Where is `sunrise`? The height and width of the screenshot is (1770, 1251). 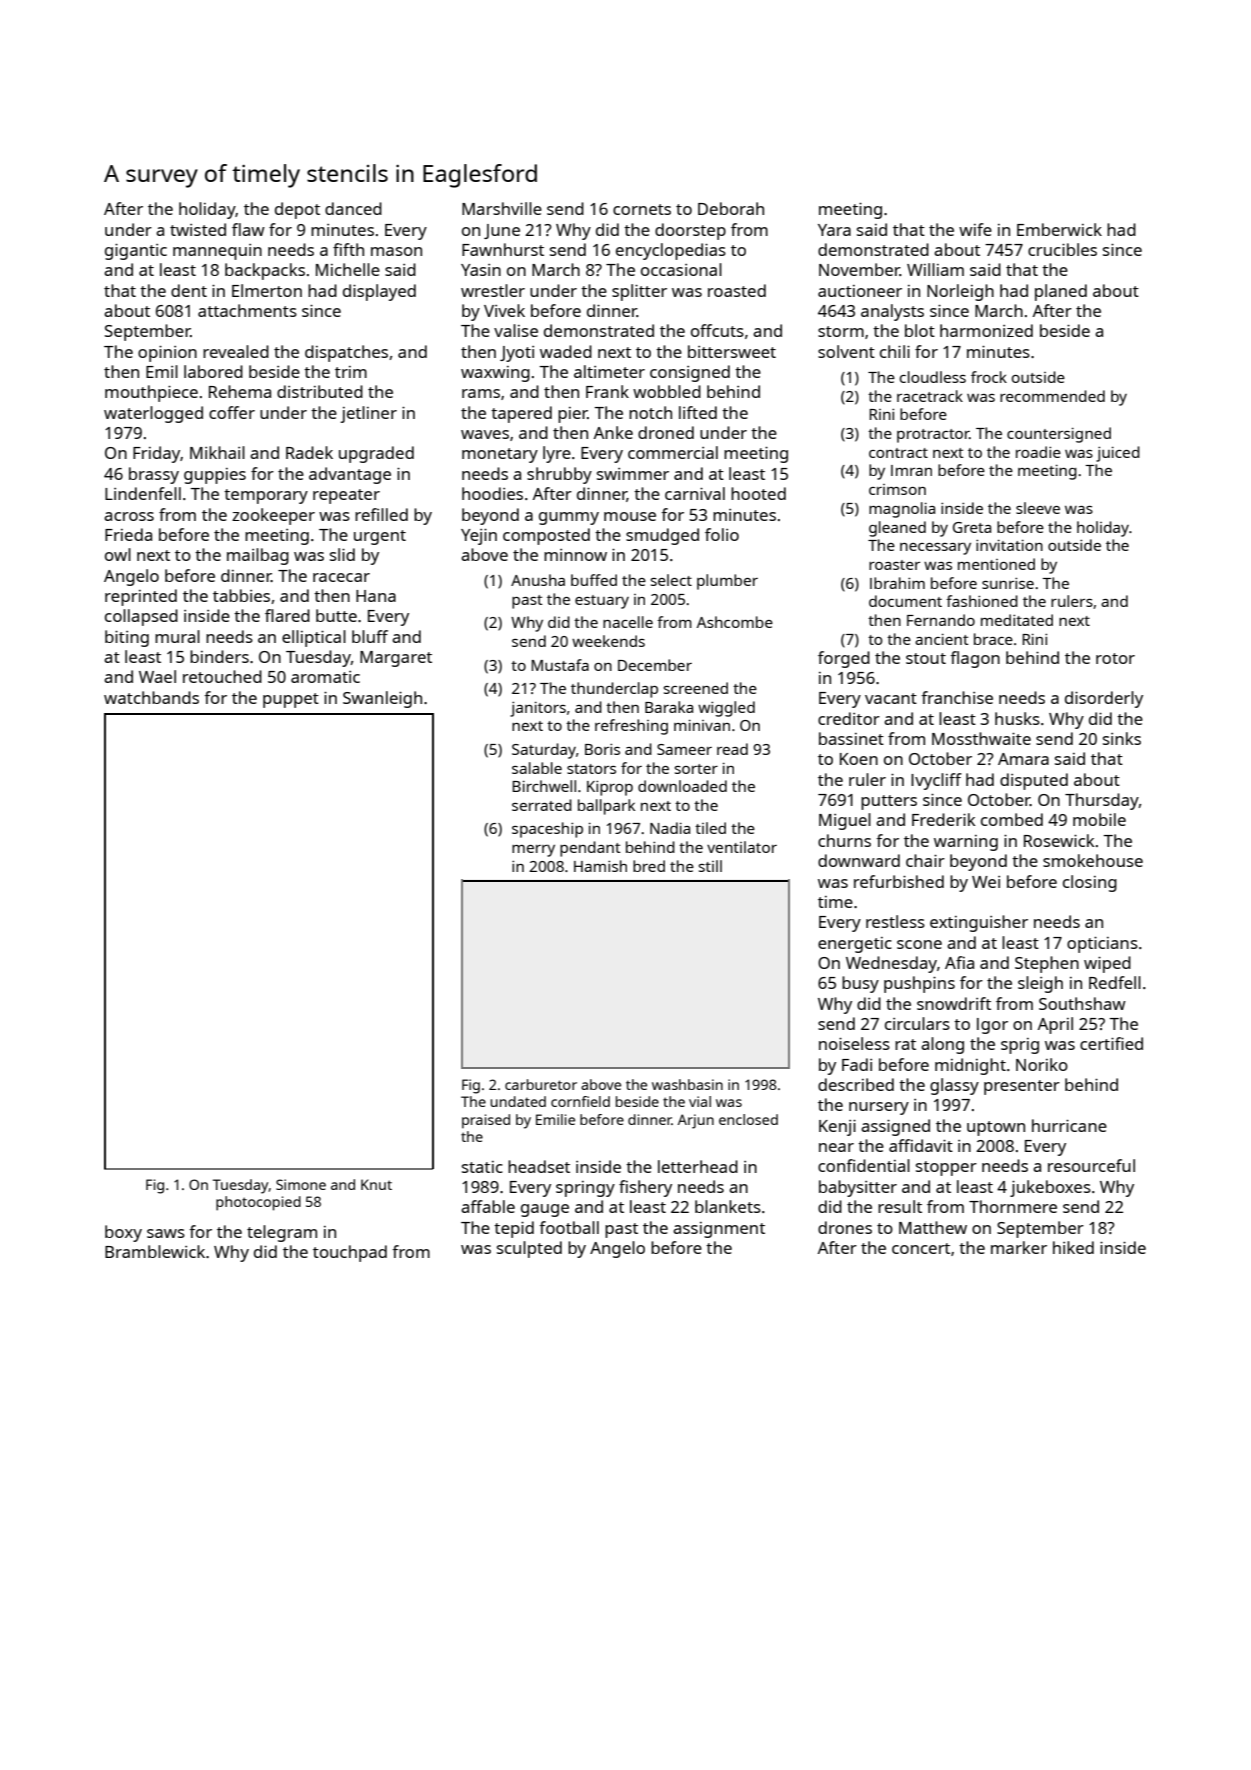
sunrise is located at coordinates (1008, 583).
